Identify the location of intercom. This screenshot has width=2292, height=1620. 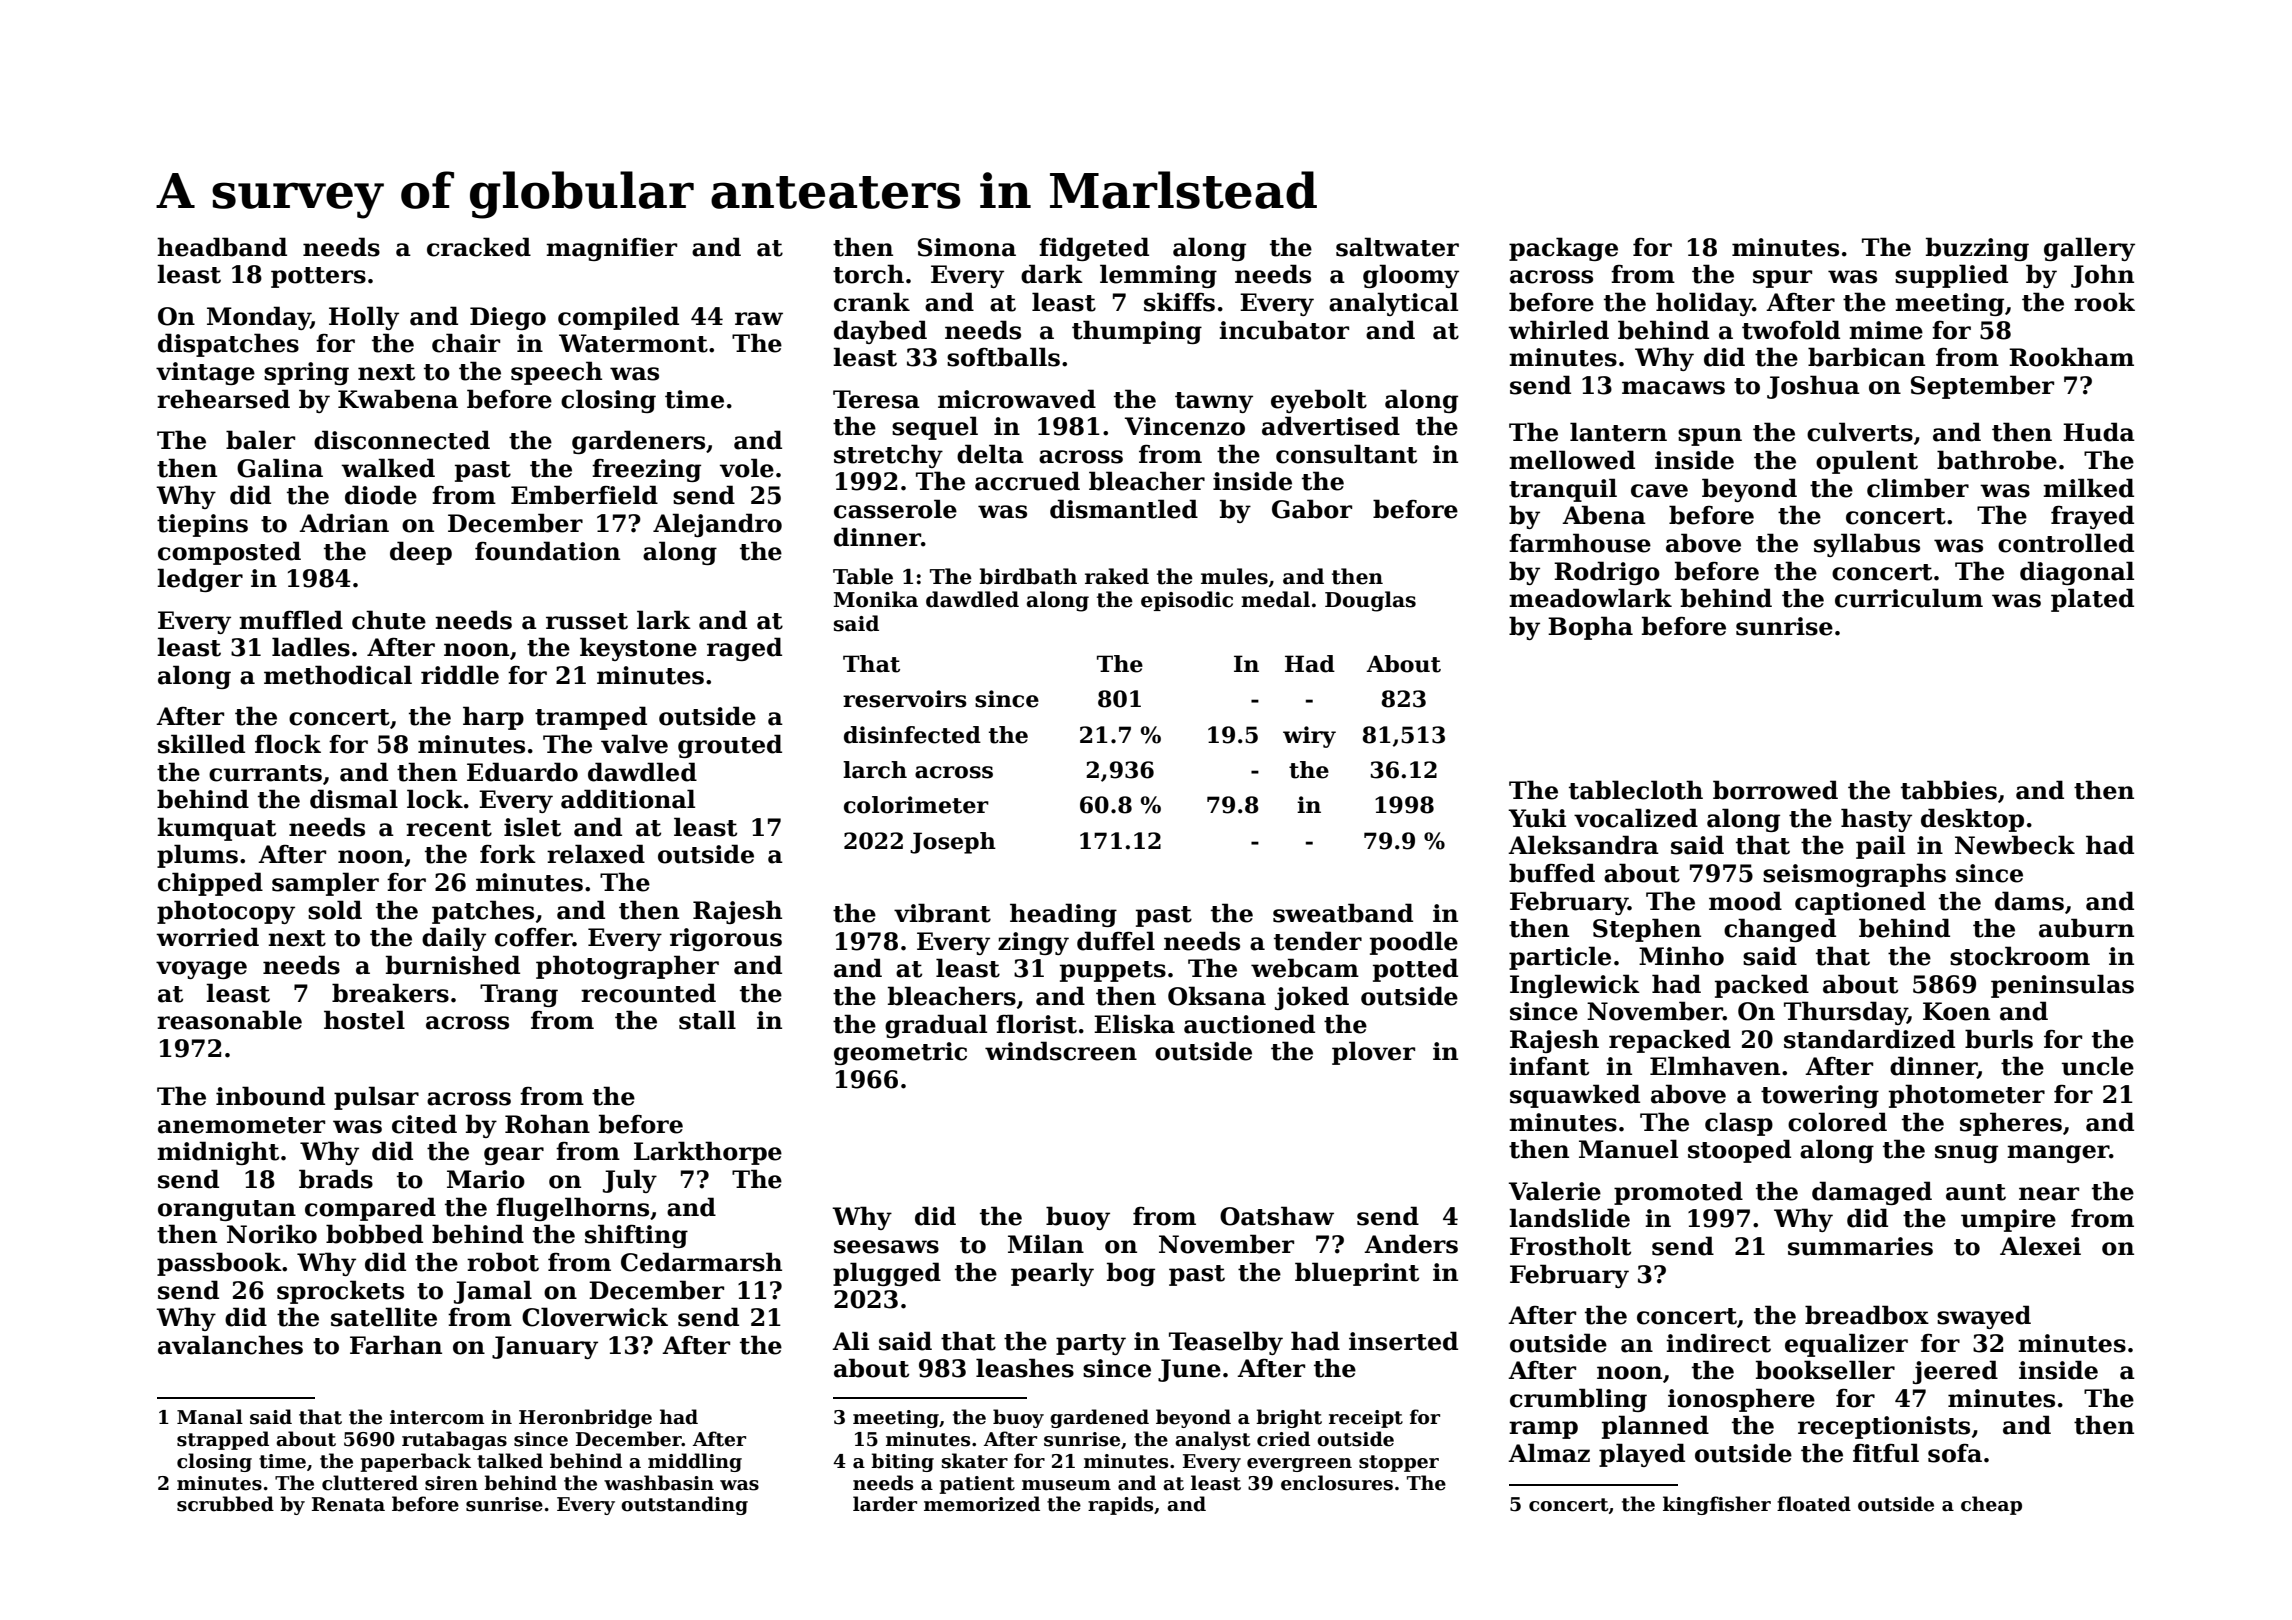
(437, 1417).
